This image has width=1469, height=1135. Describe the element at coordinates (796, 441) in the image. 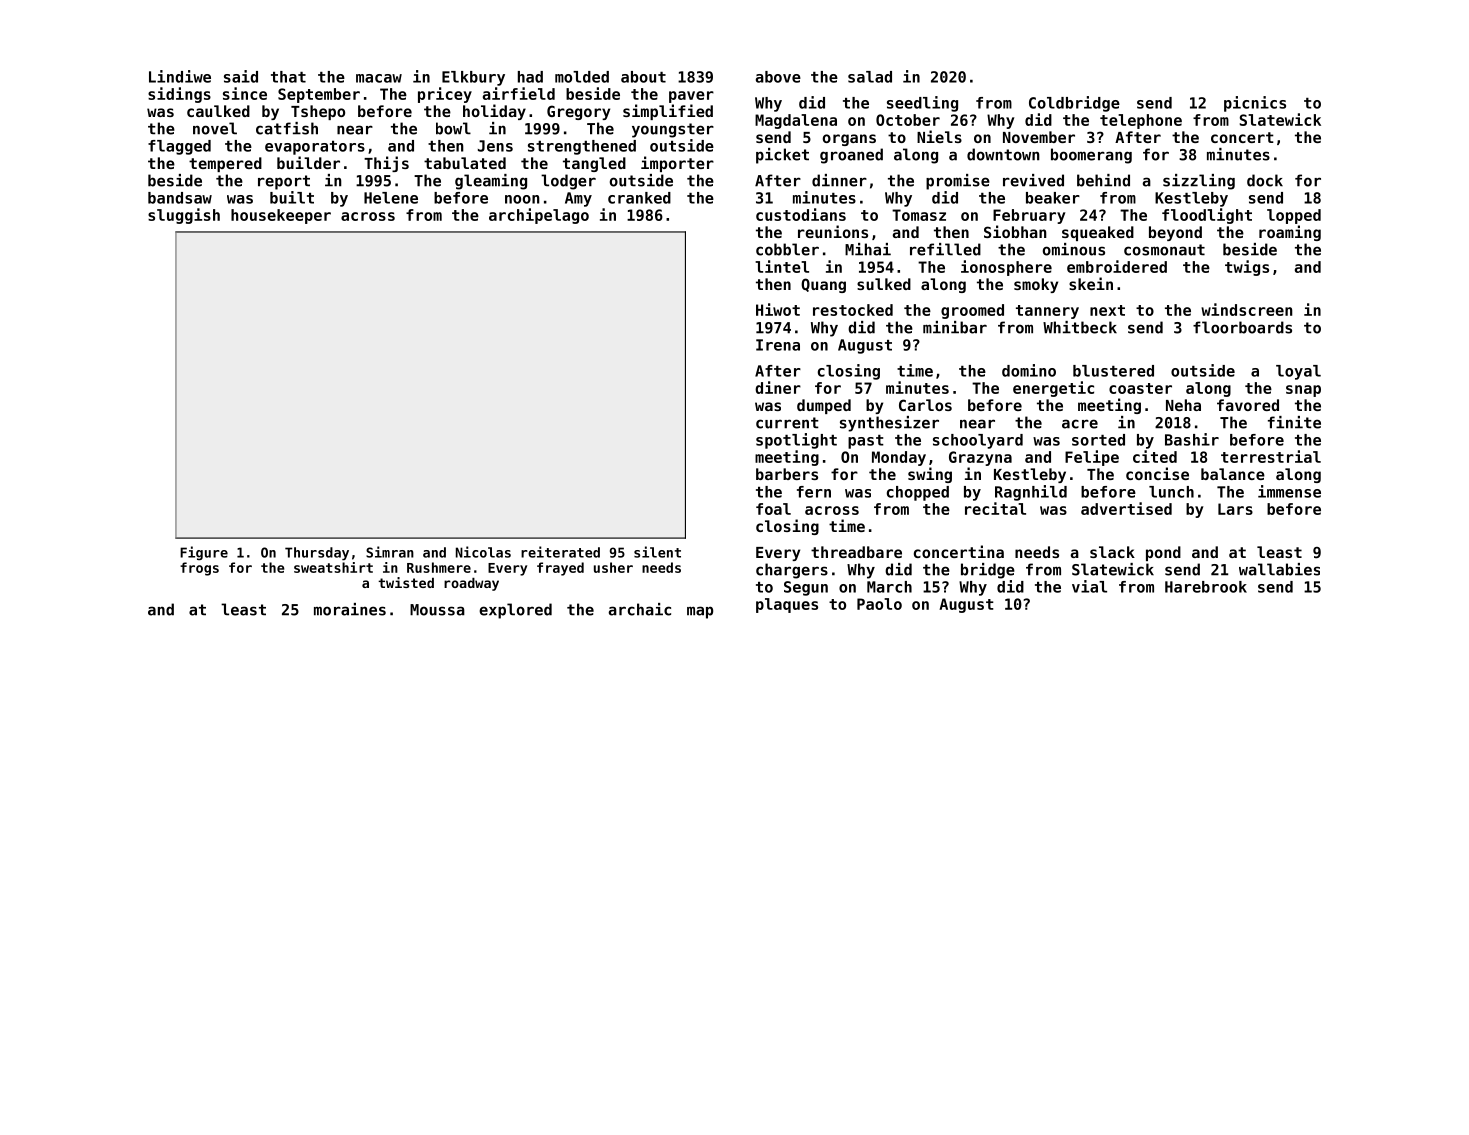

I see `spotlight` at that location.
